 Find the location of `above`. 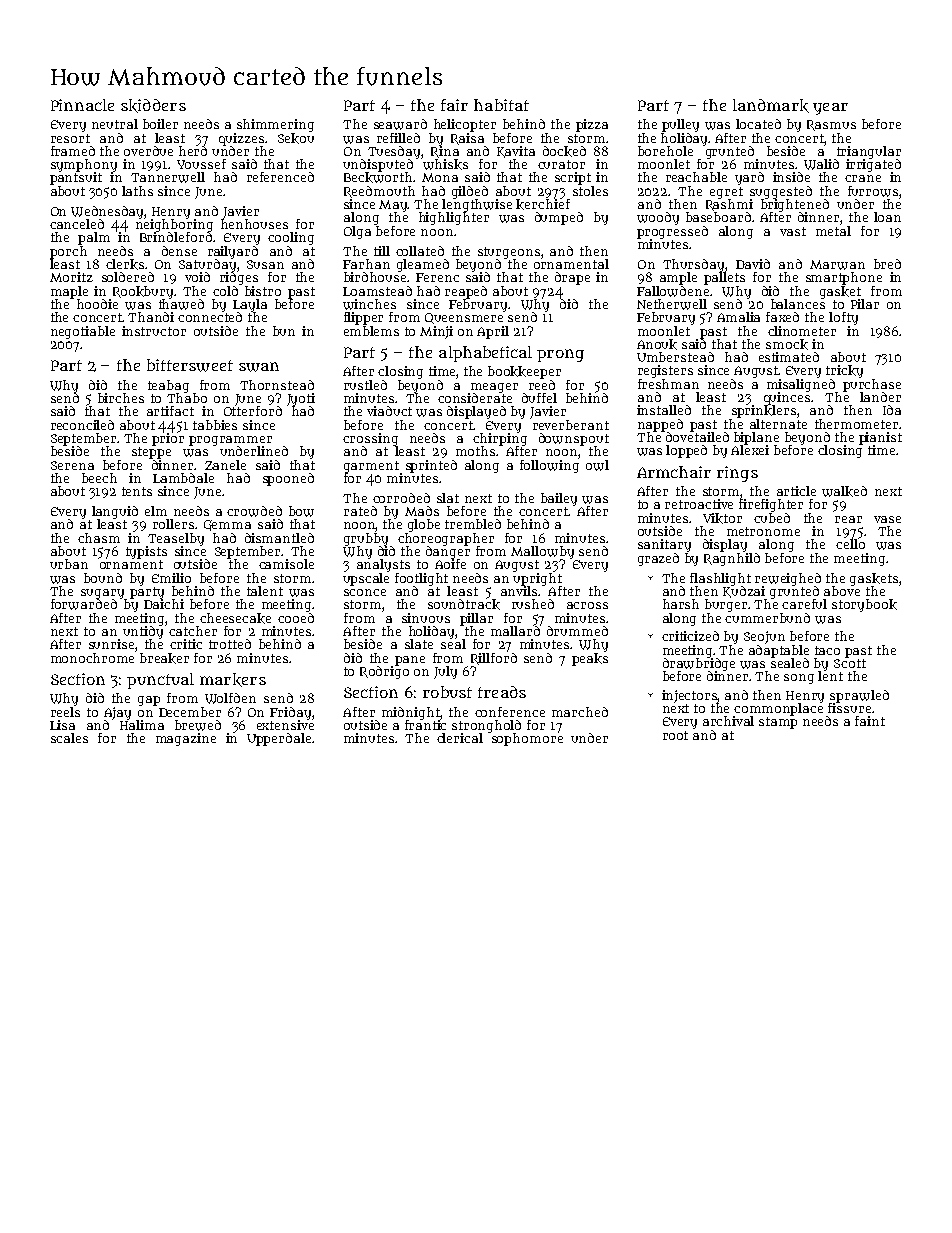

above is located at coordinates (842, 591).
